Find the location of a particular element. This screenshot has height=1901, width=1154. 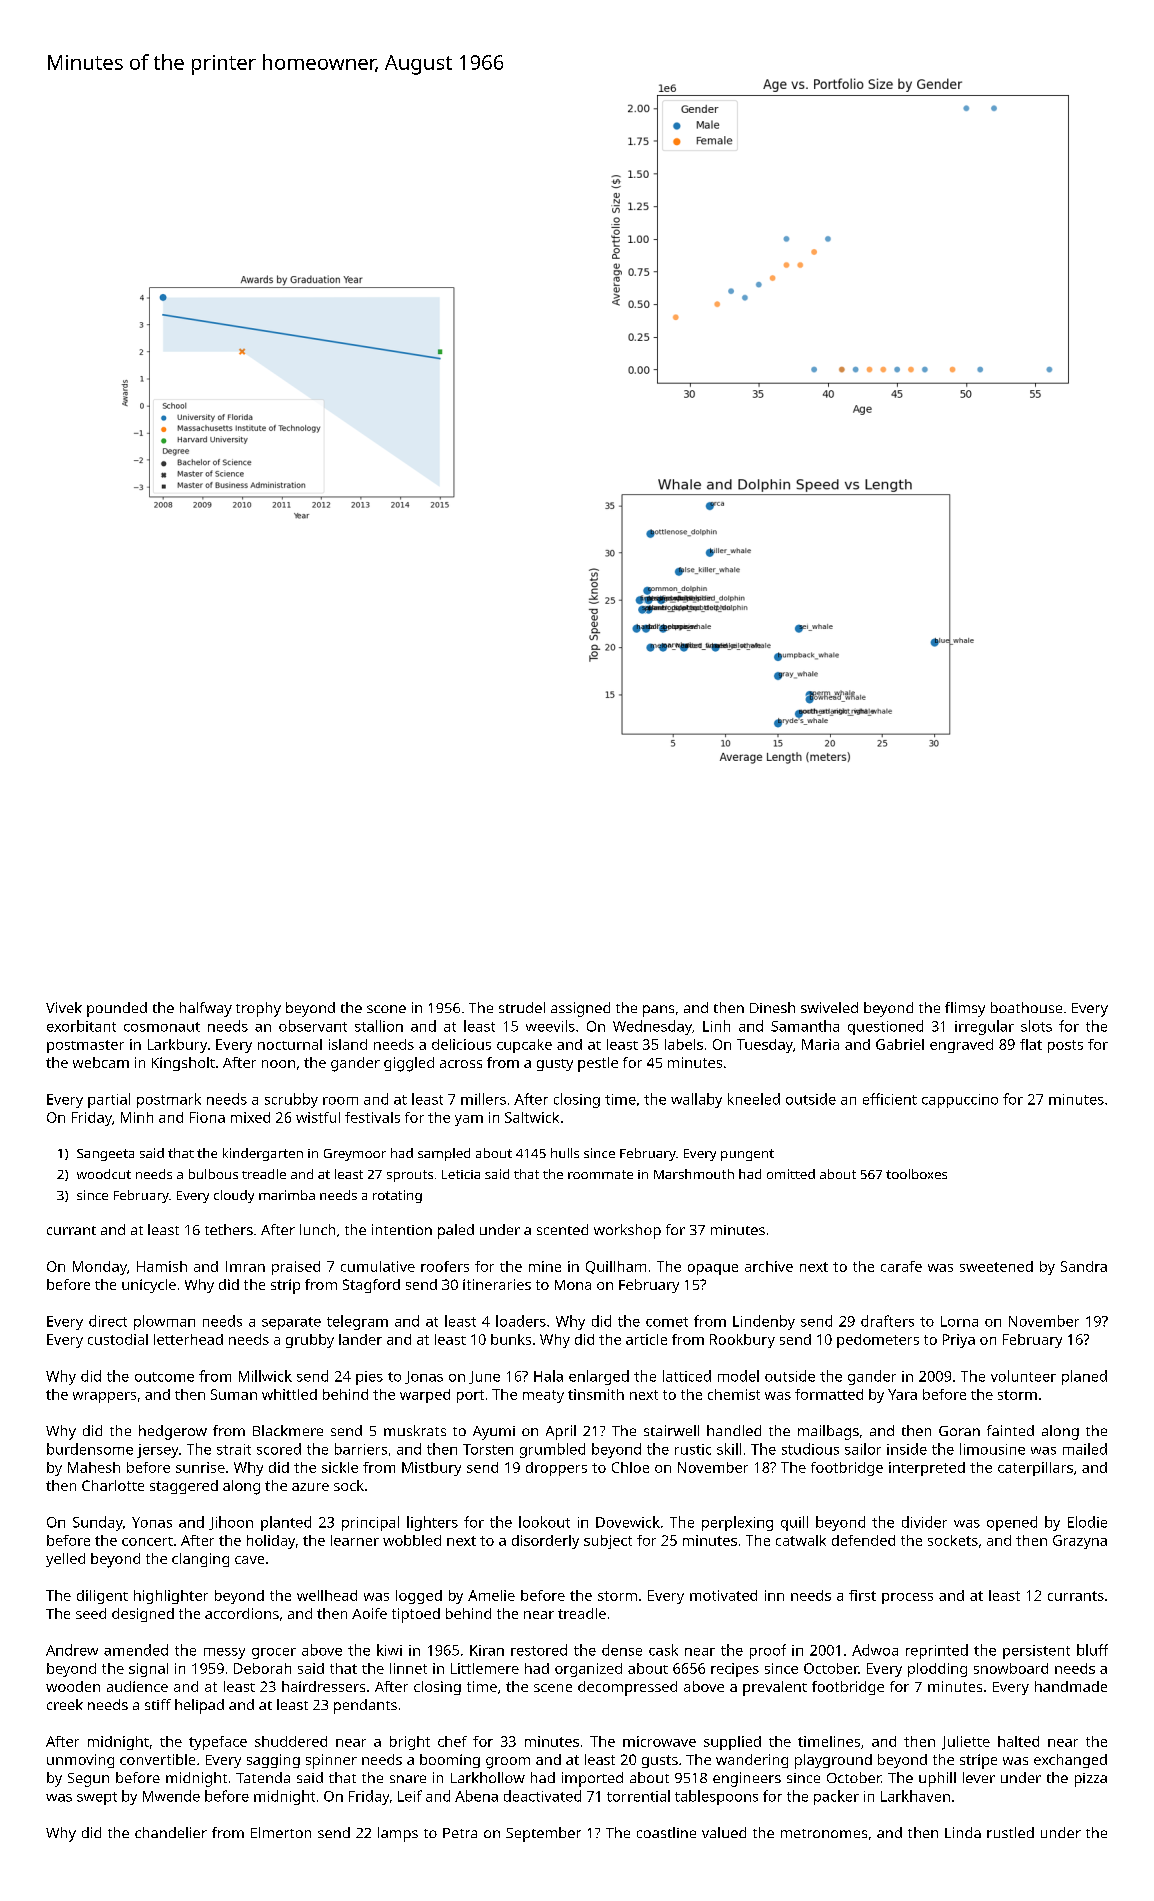

yelled is located at coordinates (65, 1560).
